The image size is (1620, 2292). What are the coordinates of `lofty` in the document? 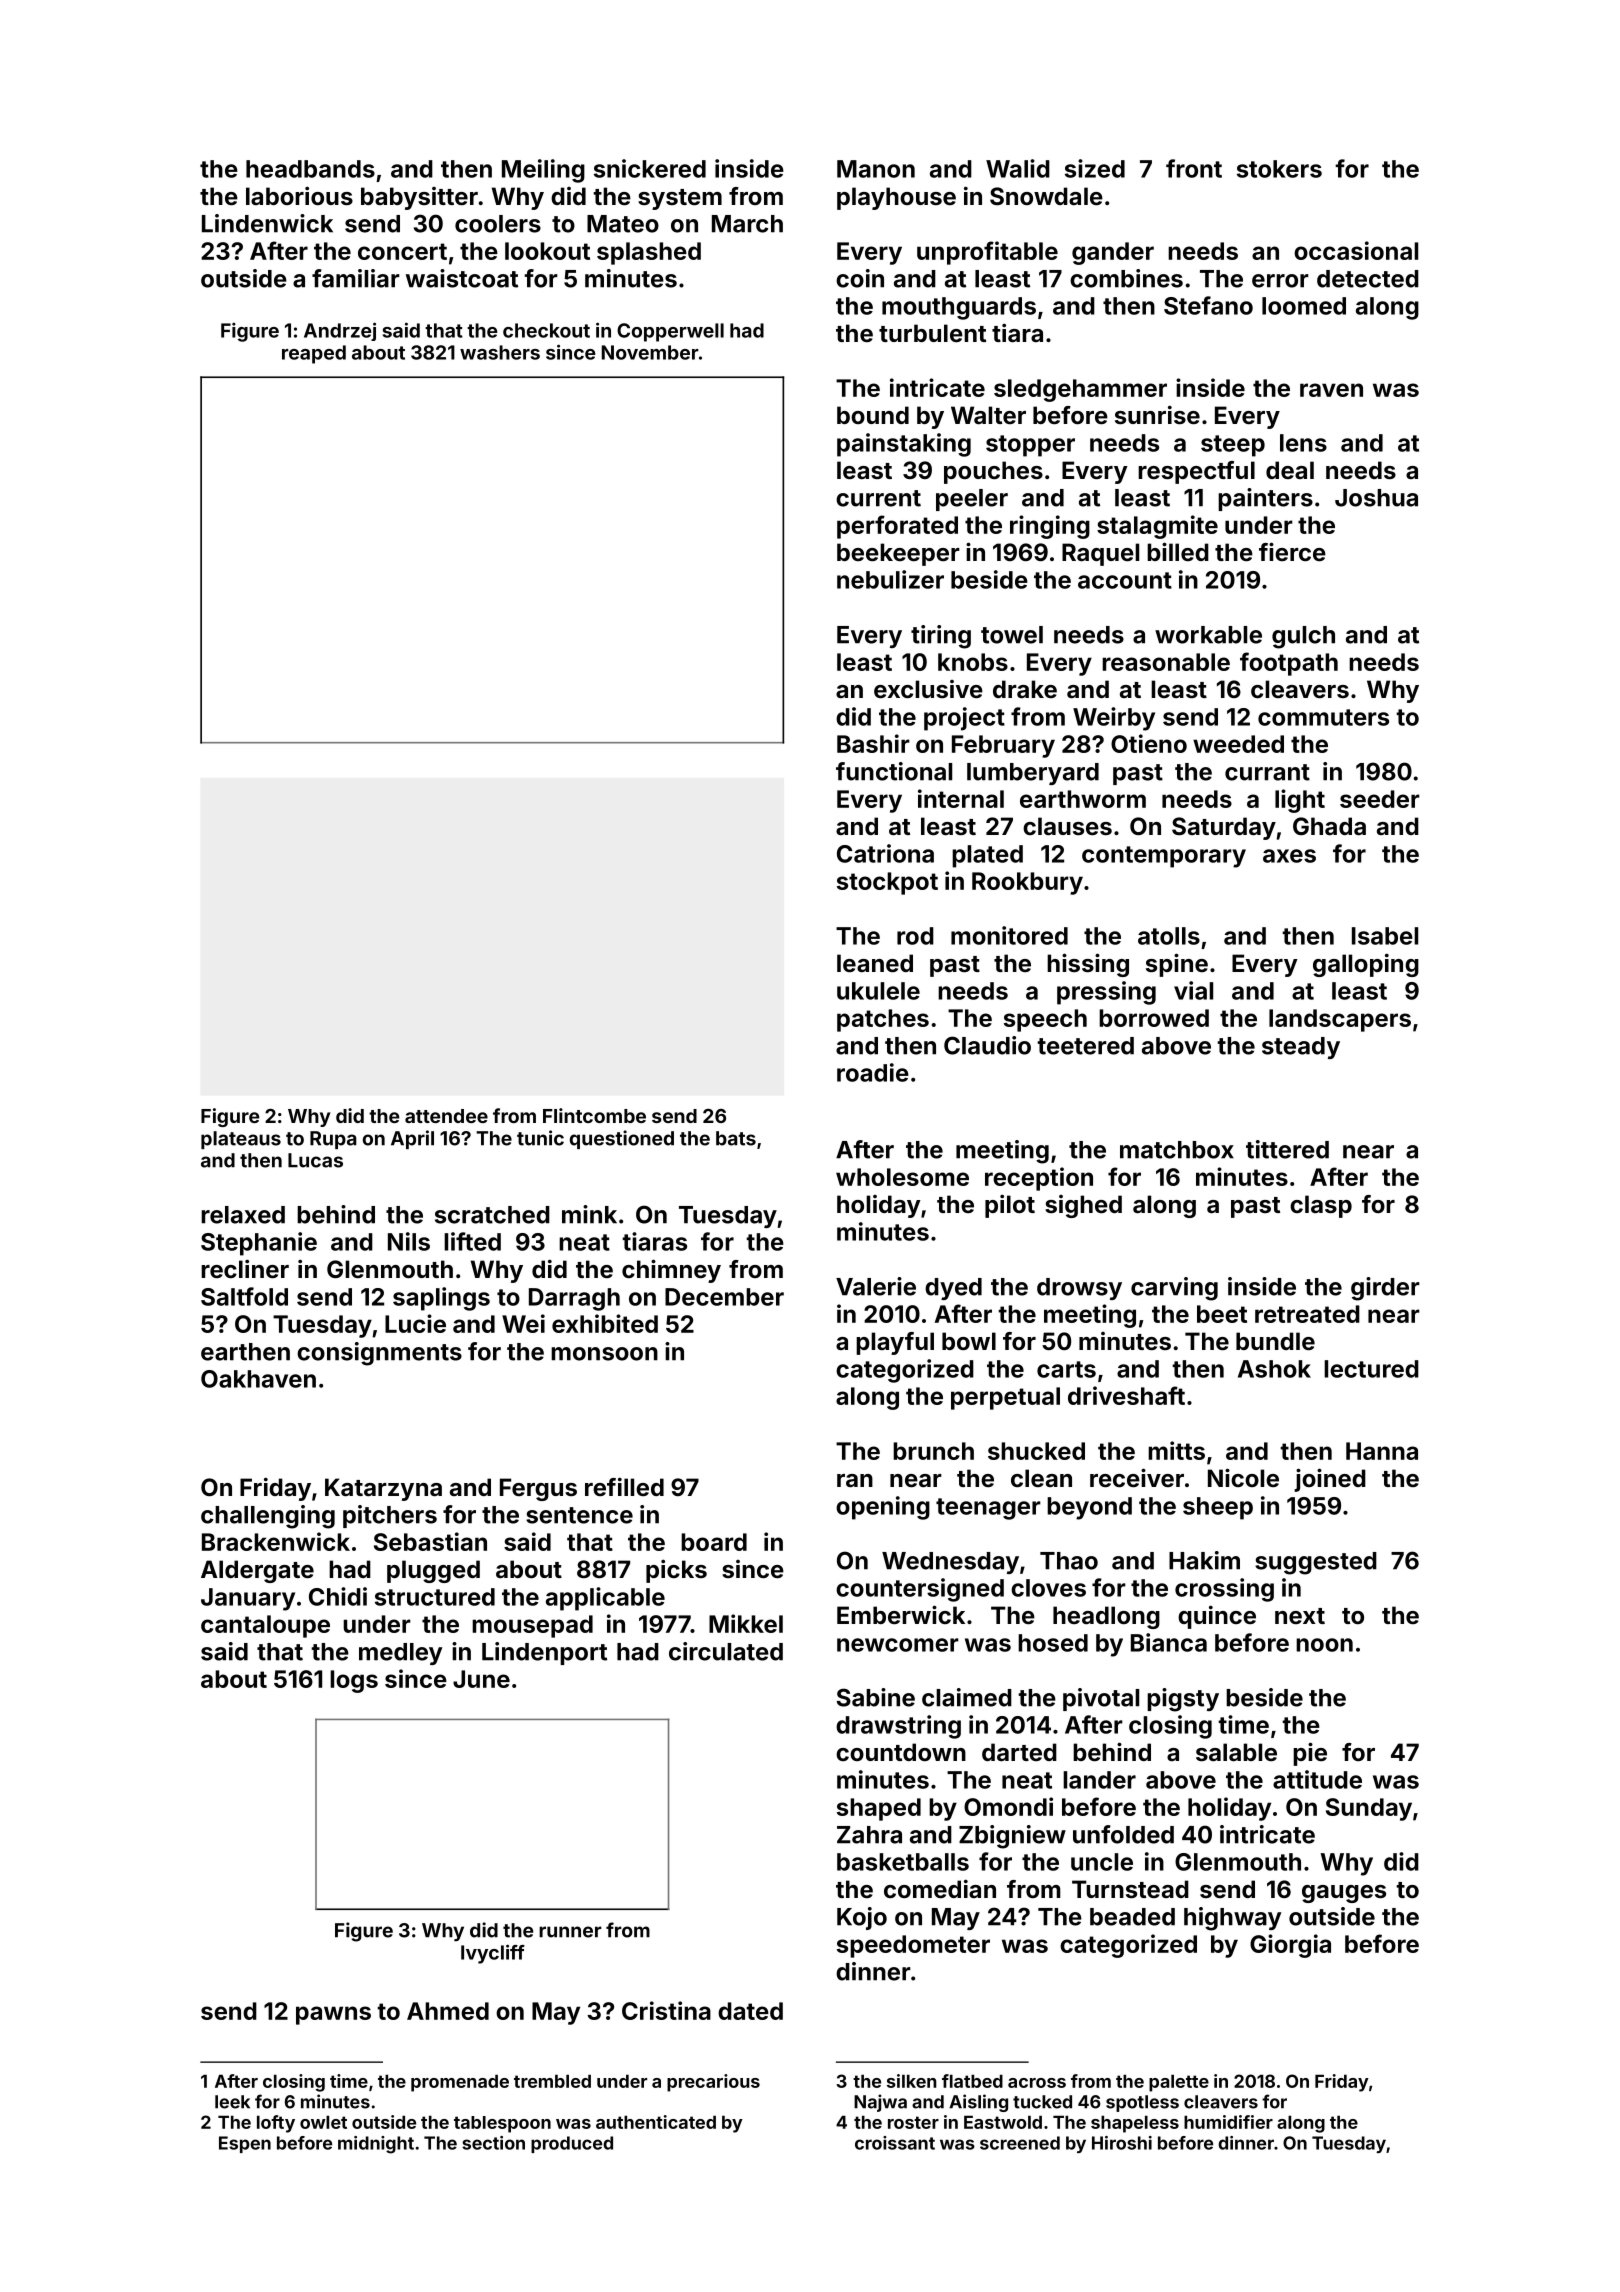 It's located at (276, 2124).
